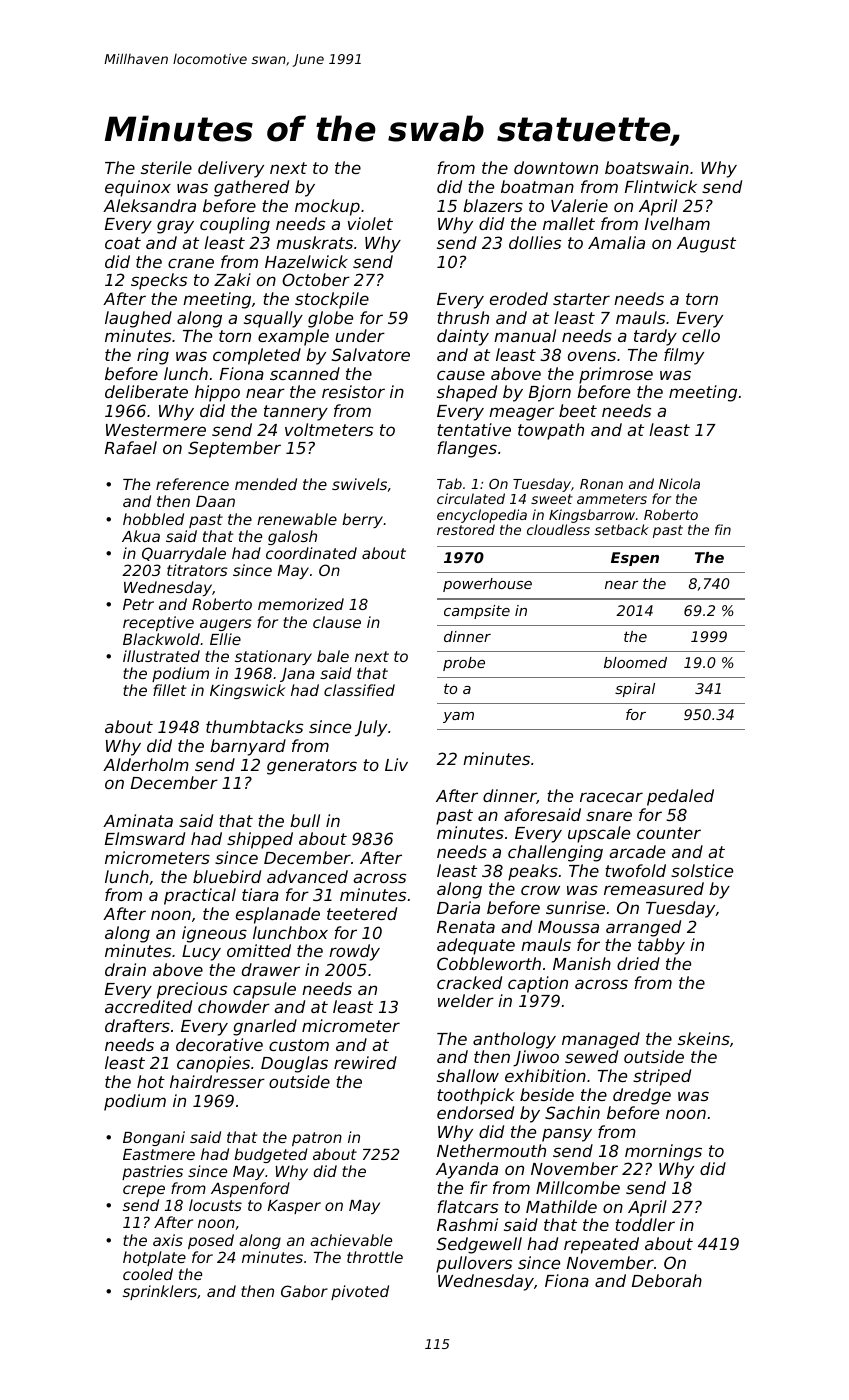 The width and height of the image is (849, 1400). Describe the element at coordinates (493, 205) in the image. I see `blazers` at that location.
